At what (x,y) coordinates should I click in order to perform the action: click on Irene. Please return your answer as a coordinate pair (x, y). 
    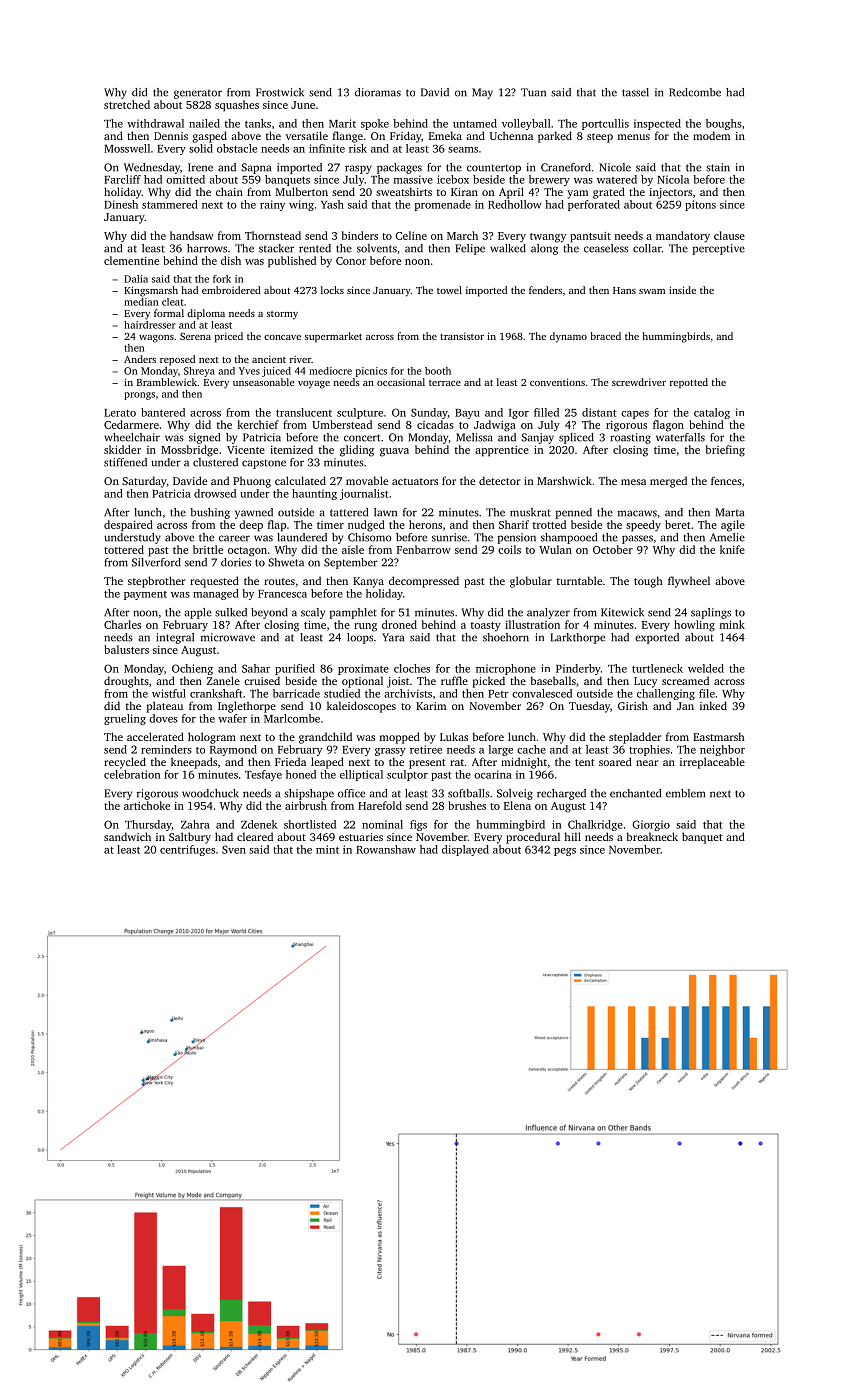
    Looking at the image, I should click on (200, 167).
